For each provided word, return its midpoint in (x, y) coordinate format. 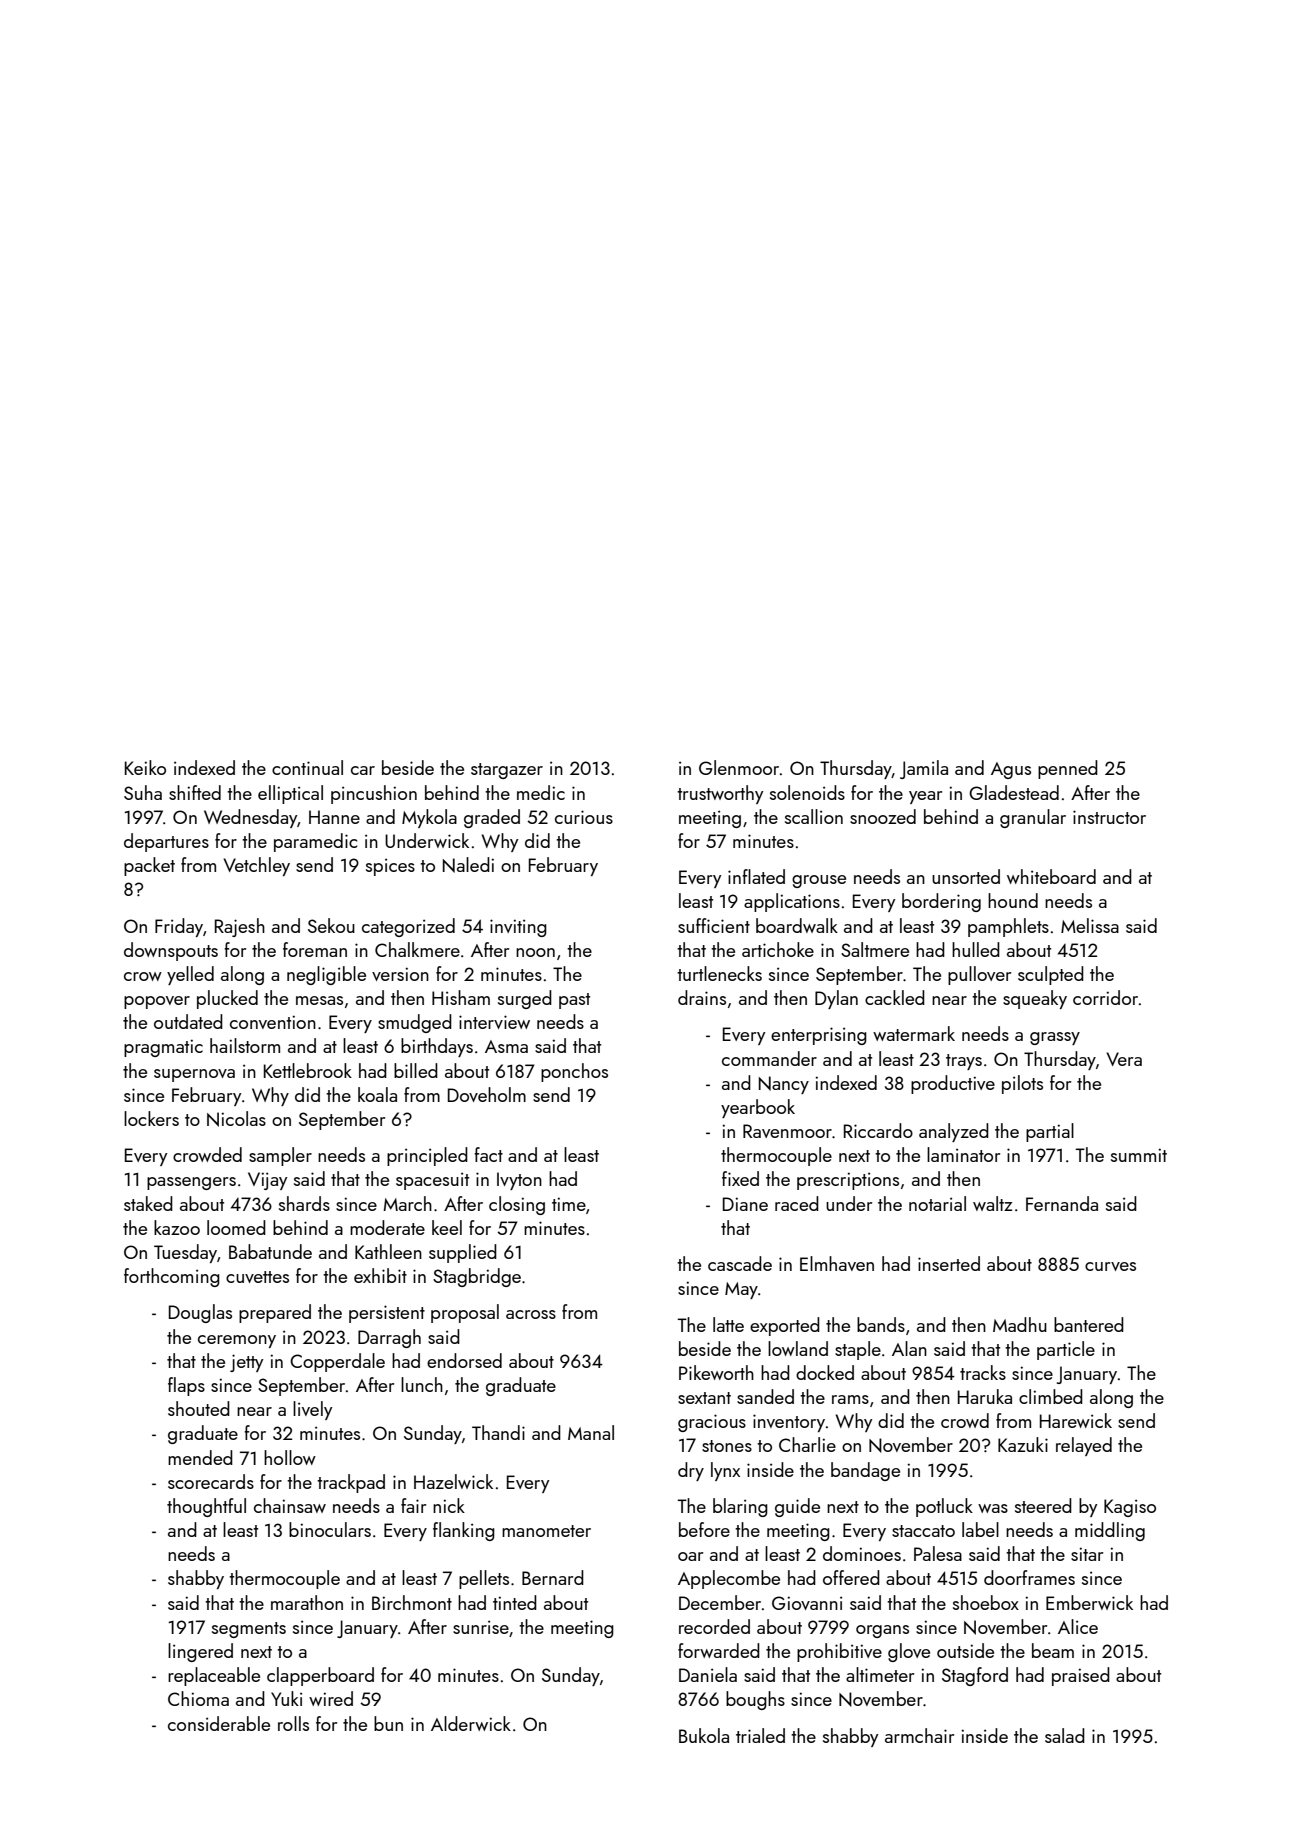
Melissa (1090, 925)
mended (200, 1457)
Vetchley (256, 866)
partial (1050, 1132)
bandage (865, 1471)
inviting (518, 928)
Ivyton (519, 1181)
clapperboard (320, 1676)
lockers (151, 1118)
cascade (740, 1263)
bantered (1089, 1324)
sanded (765, 1396)
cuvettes (257, 1277)
